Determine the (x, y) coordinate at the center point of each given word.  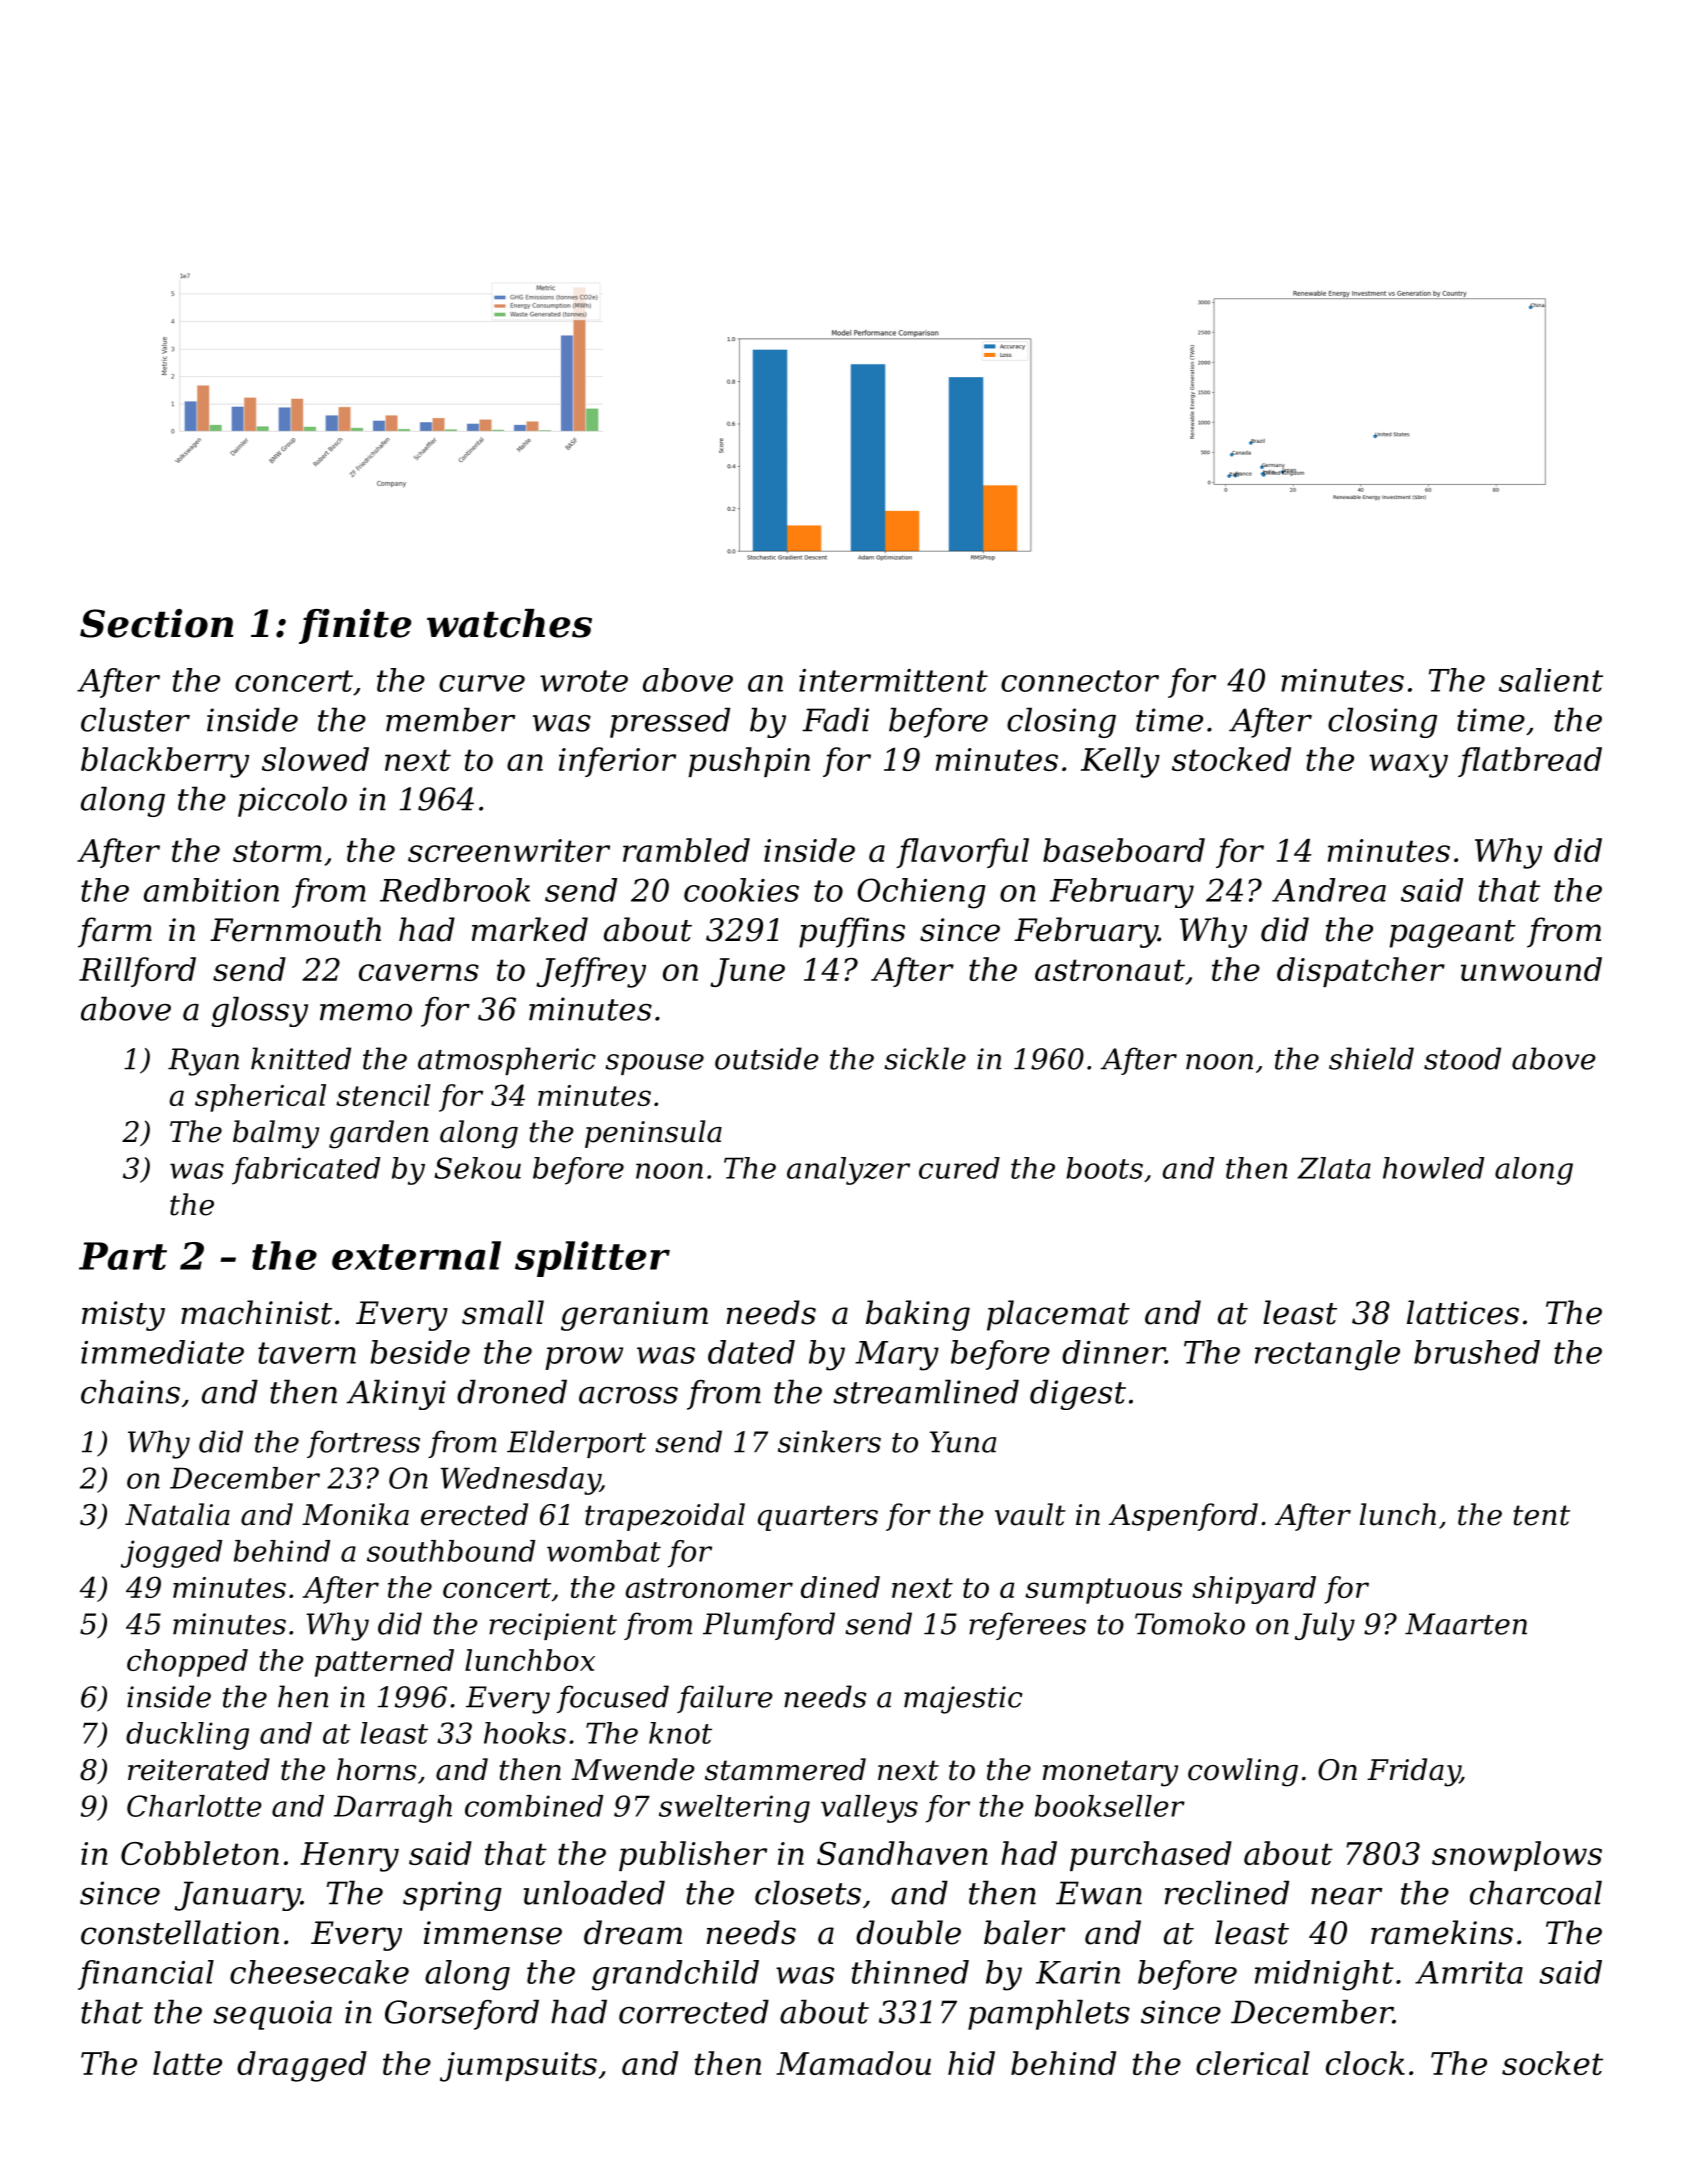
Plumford (769, 1626)
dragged (302, 2066)
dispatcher (1361, 972)
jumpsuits (518, 2067)
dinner (1113, 1352)
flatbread (1530, 762)
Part (123, 1256)
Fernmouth (295, 929)
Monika (355, 1514)
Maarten (1466, 1624)
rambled (686, 850)
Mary (897, 1356)
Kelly (1120, 762)
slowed (315, 759)
